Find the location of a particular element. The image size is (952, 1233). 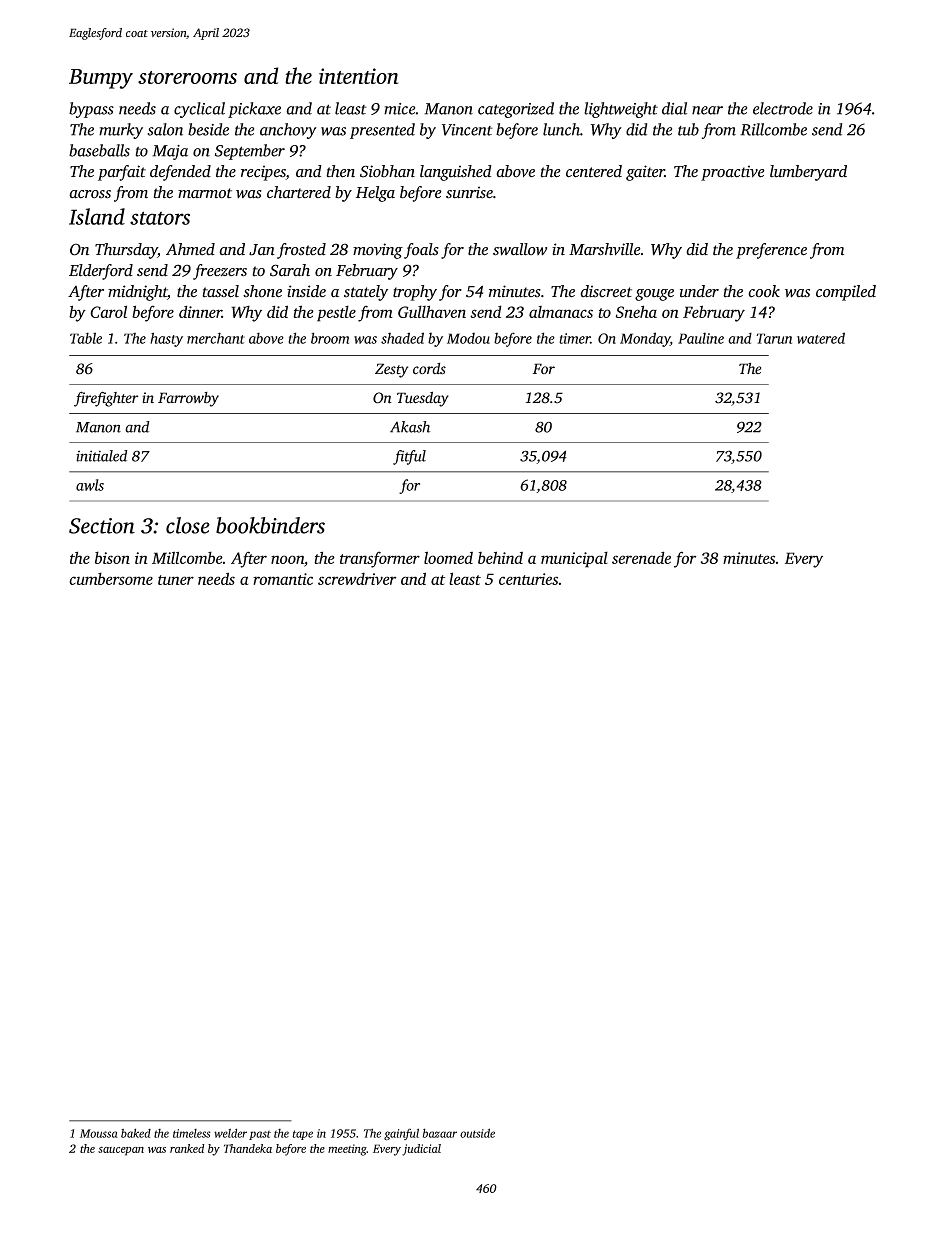

sunrise is located at coordinates (469, 192).
